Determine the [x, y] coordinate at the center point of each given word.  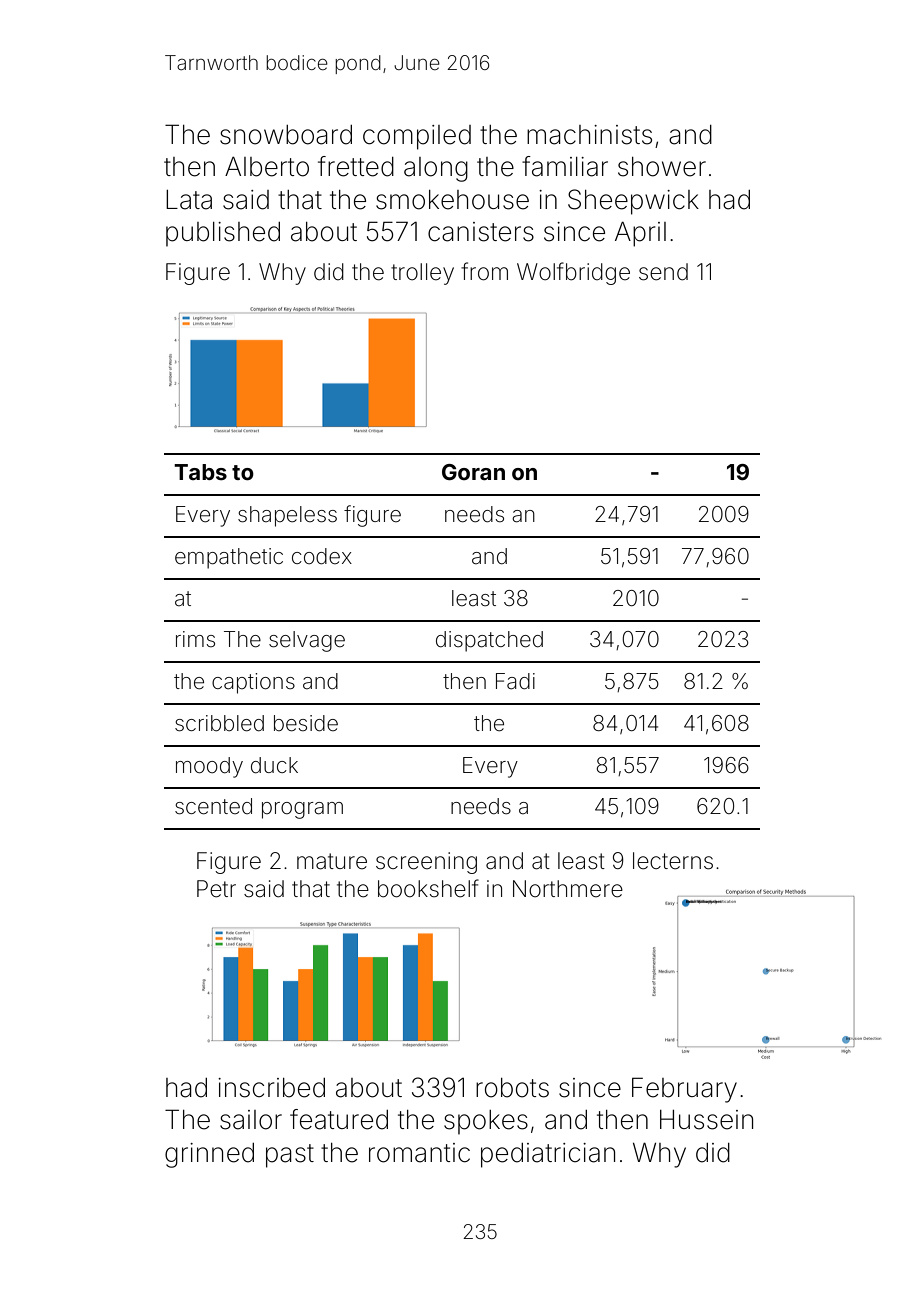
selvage [307, 641]
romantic [419, 1153]
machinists [589, 135]
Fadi [515, 681]
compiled [417, 137]
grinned [209, 1155]
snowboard [286, 135]
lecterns [673, 861]
